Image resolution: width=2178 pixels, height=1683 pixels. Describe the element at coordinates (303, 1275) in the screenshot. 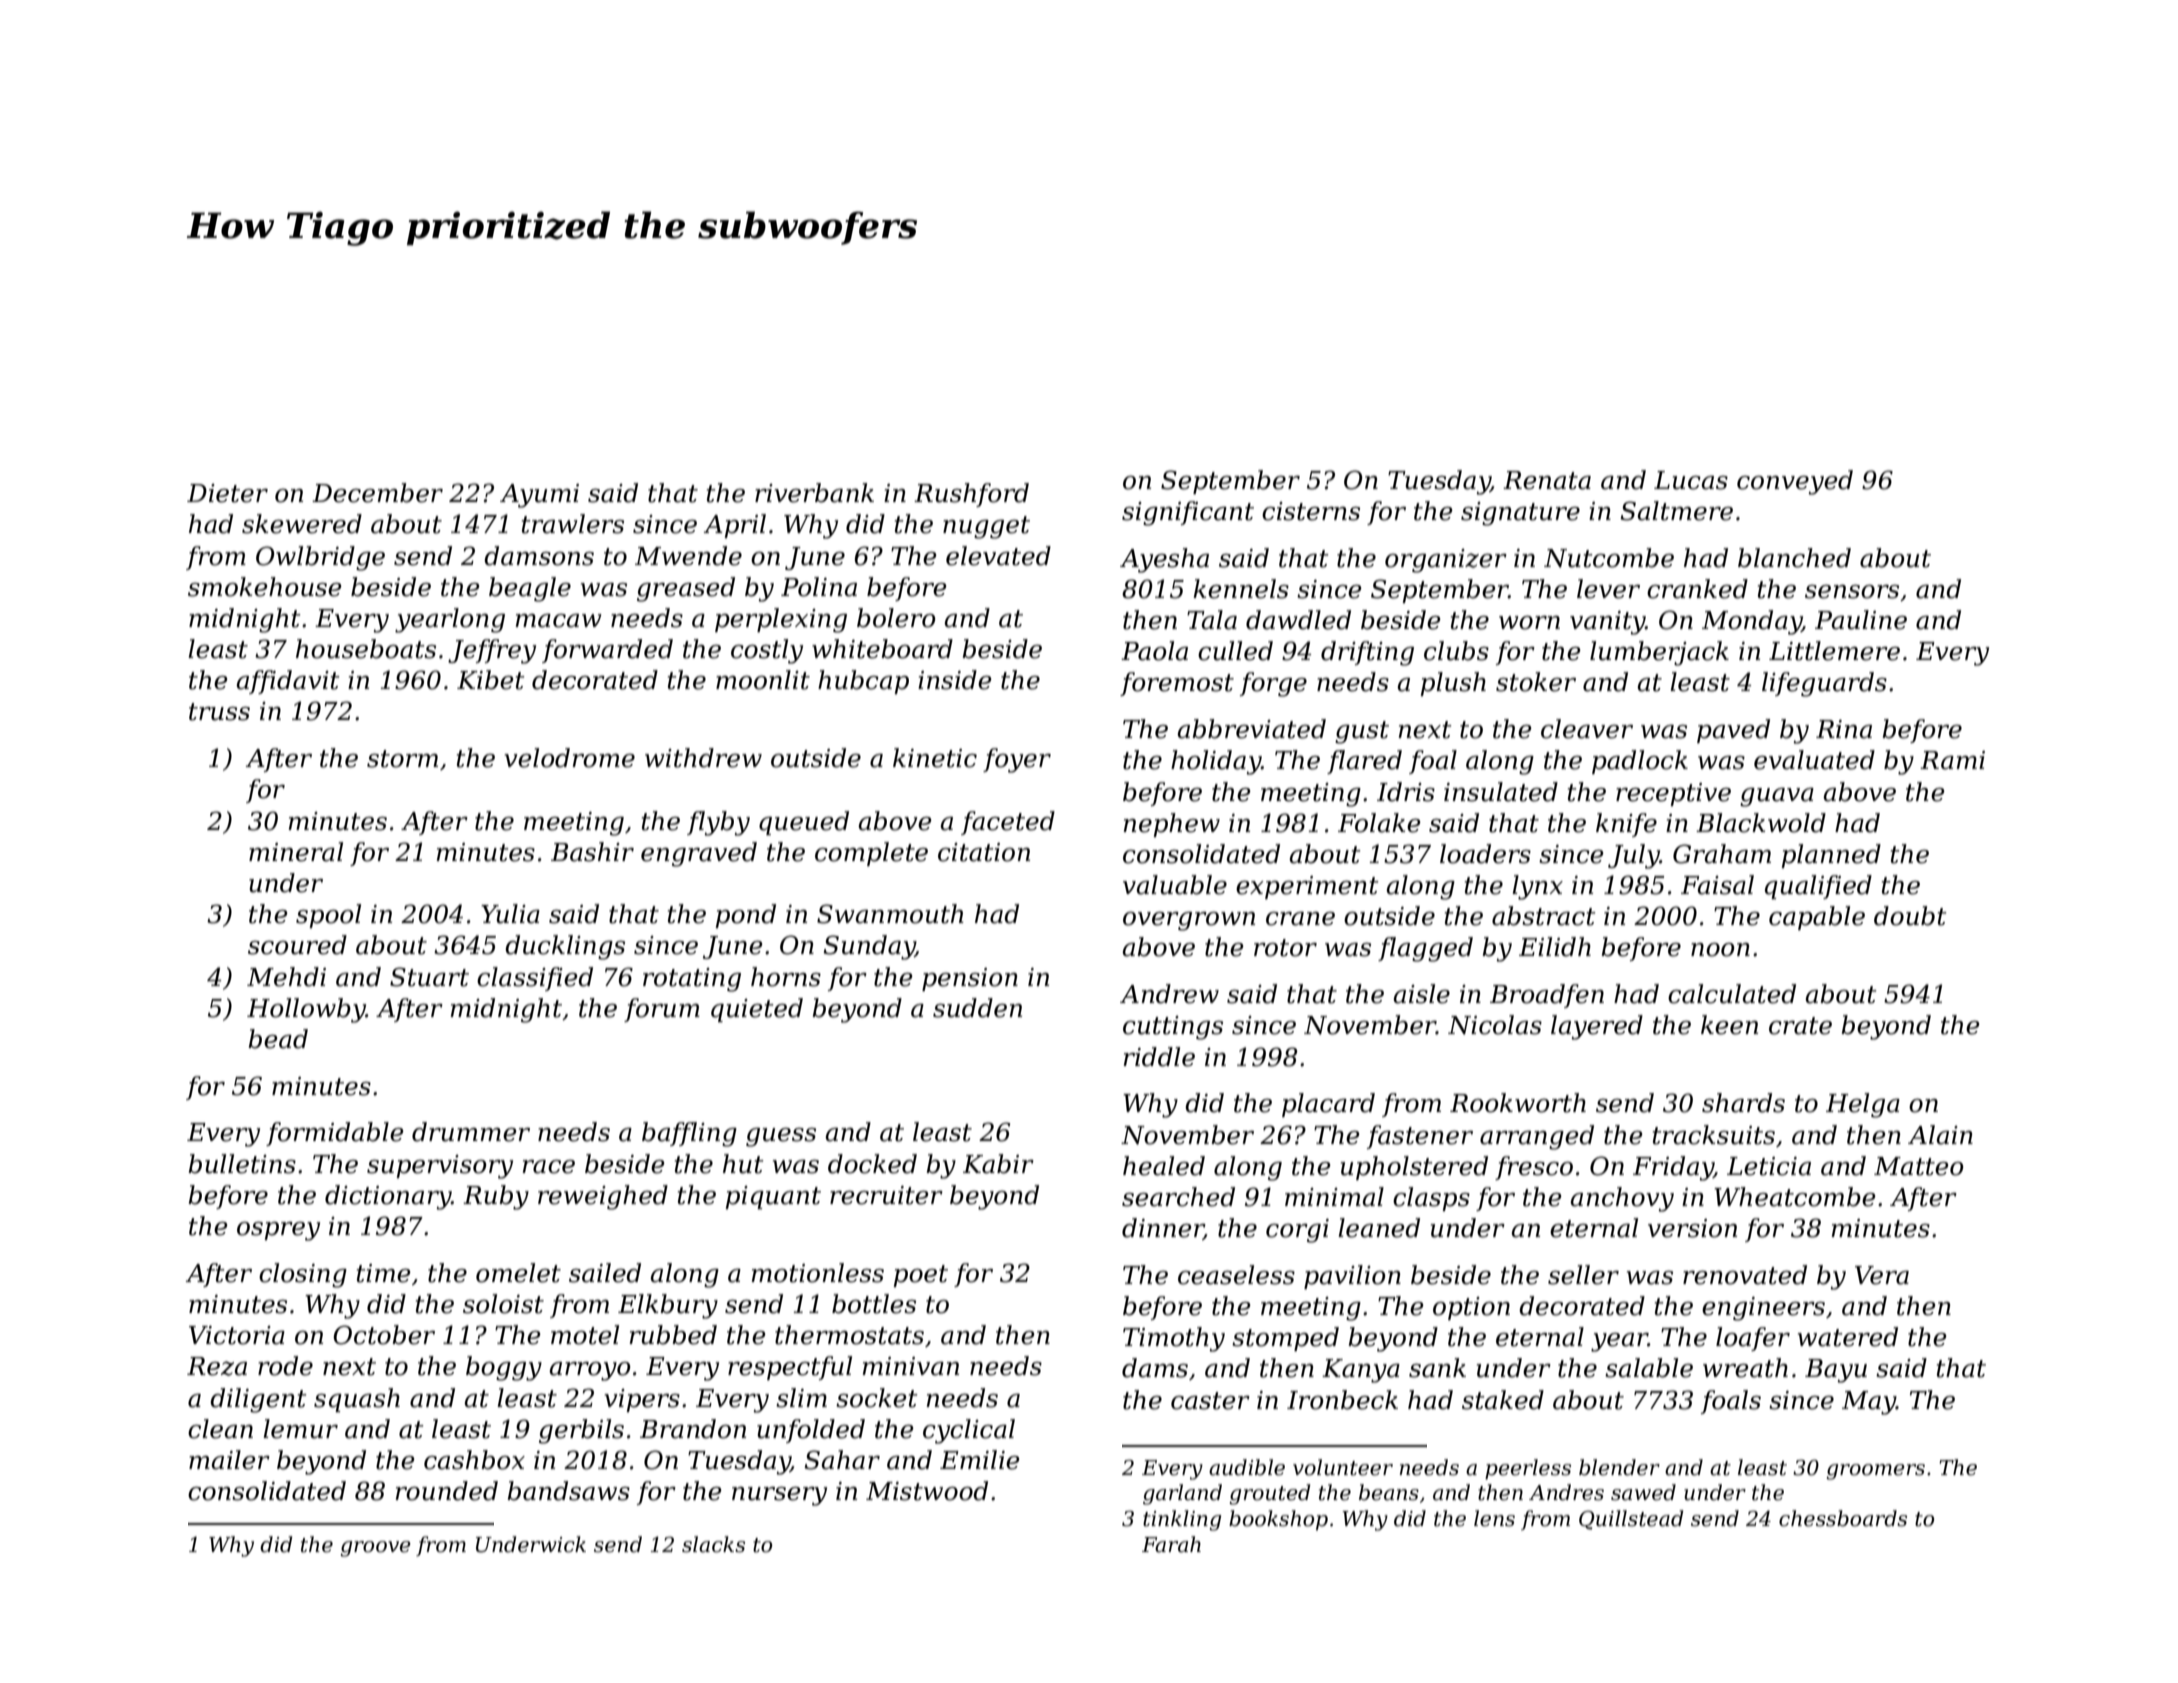

I see `closing` at that location.
